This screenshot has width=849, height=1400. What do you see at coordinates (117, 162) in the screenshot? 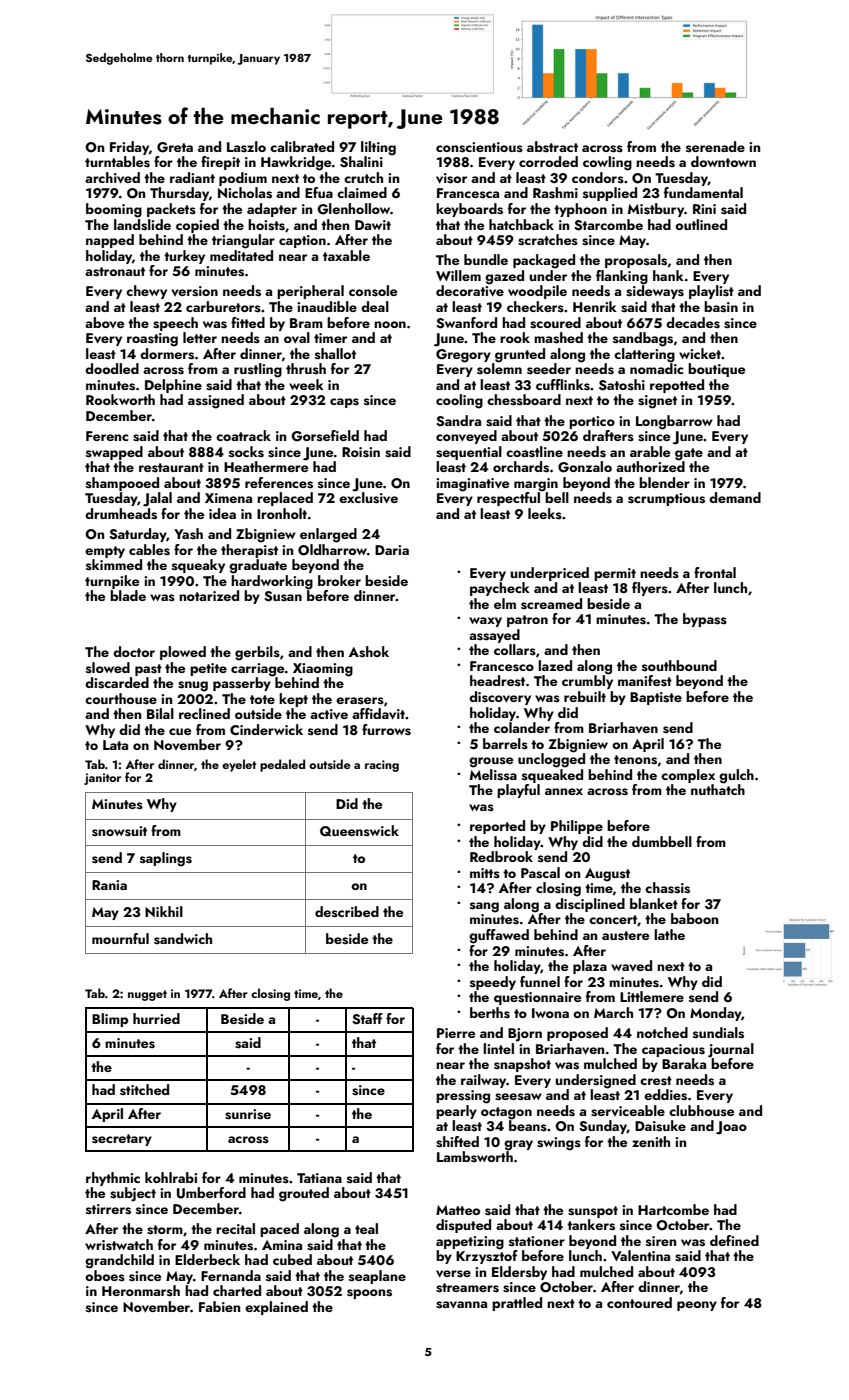
I see `turntables` at bounding box center [117, 162].
